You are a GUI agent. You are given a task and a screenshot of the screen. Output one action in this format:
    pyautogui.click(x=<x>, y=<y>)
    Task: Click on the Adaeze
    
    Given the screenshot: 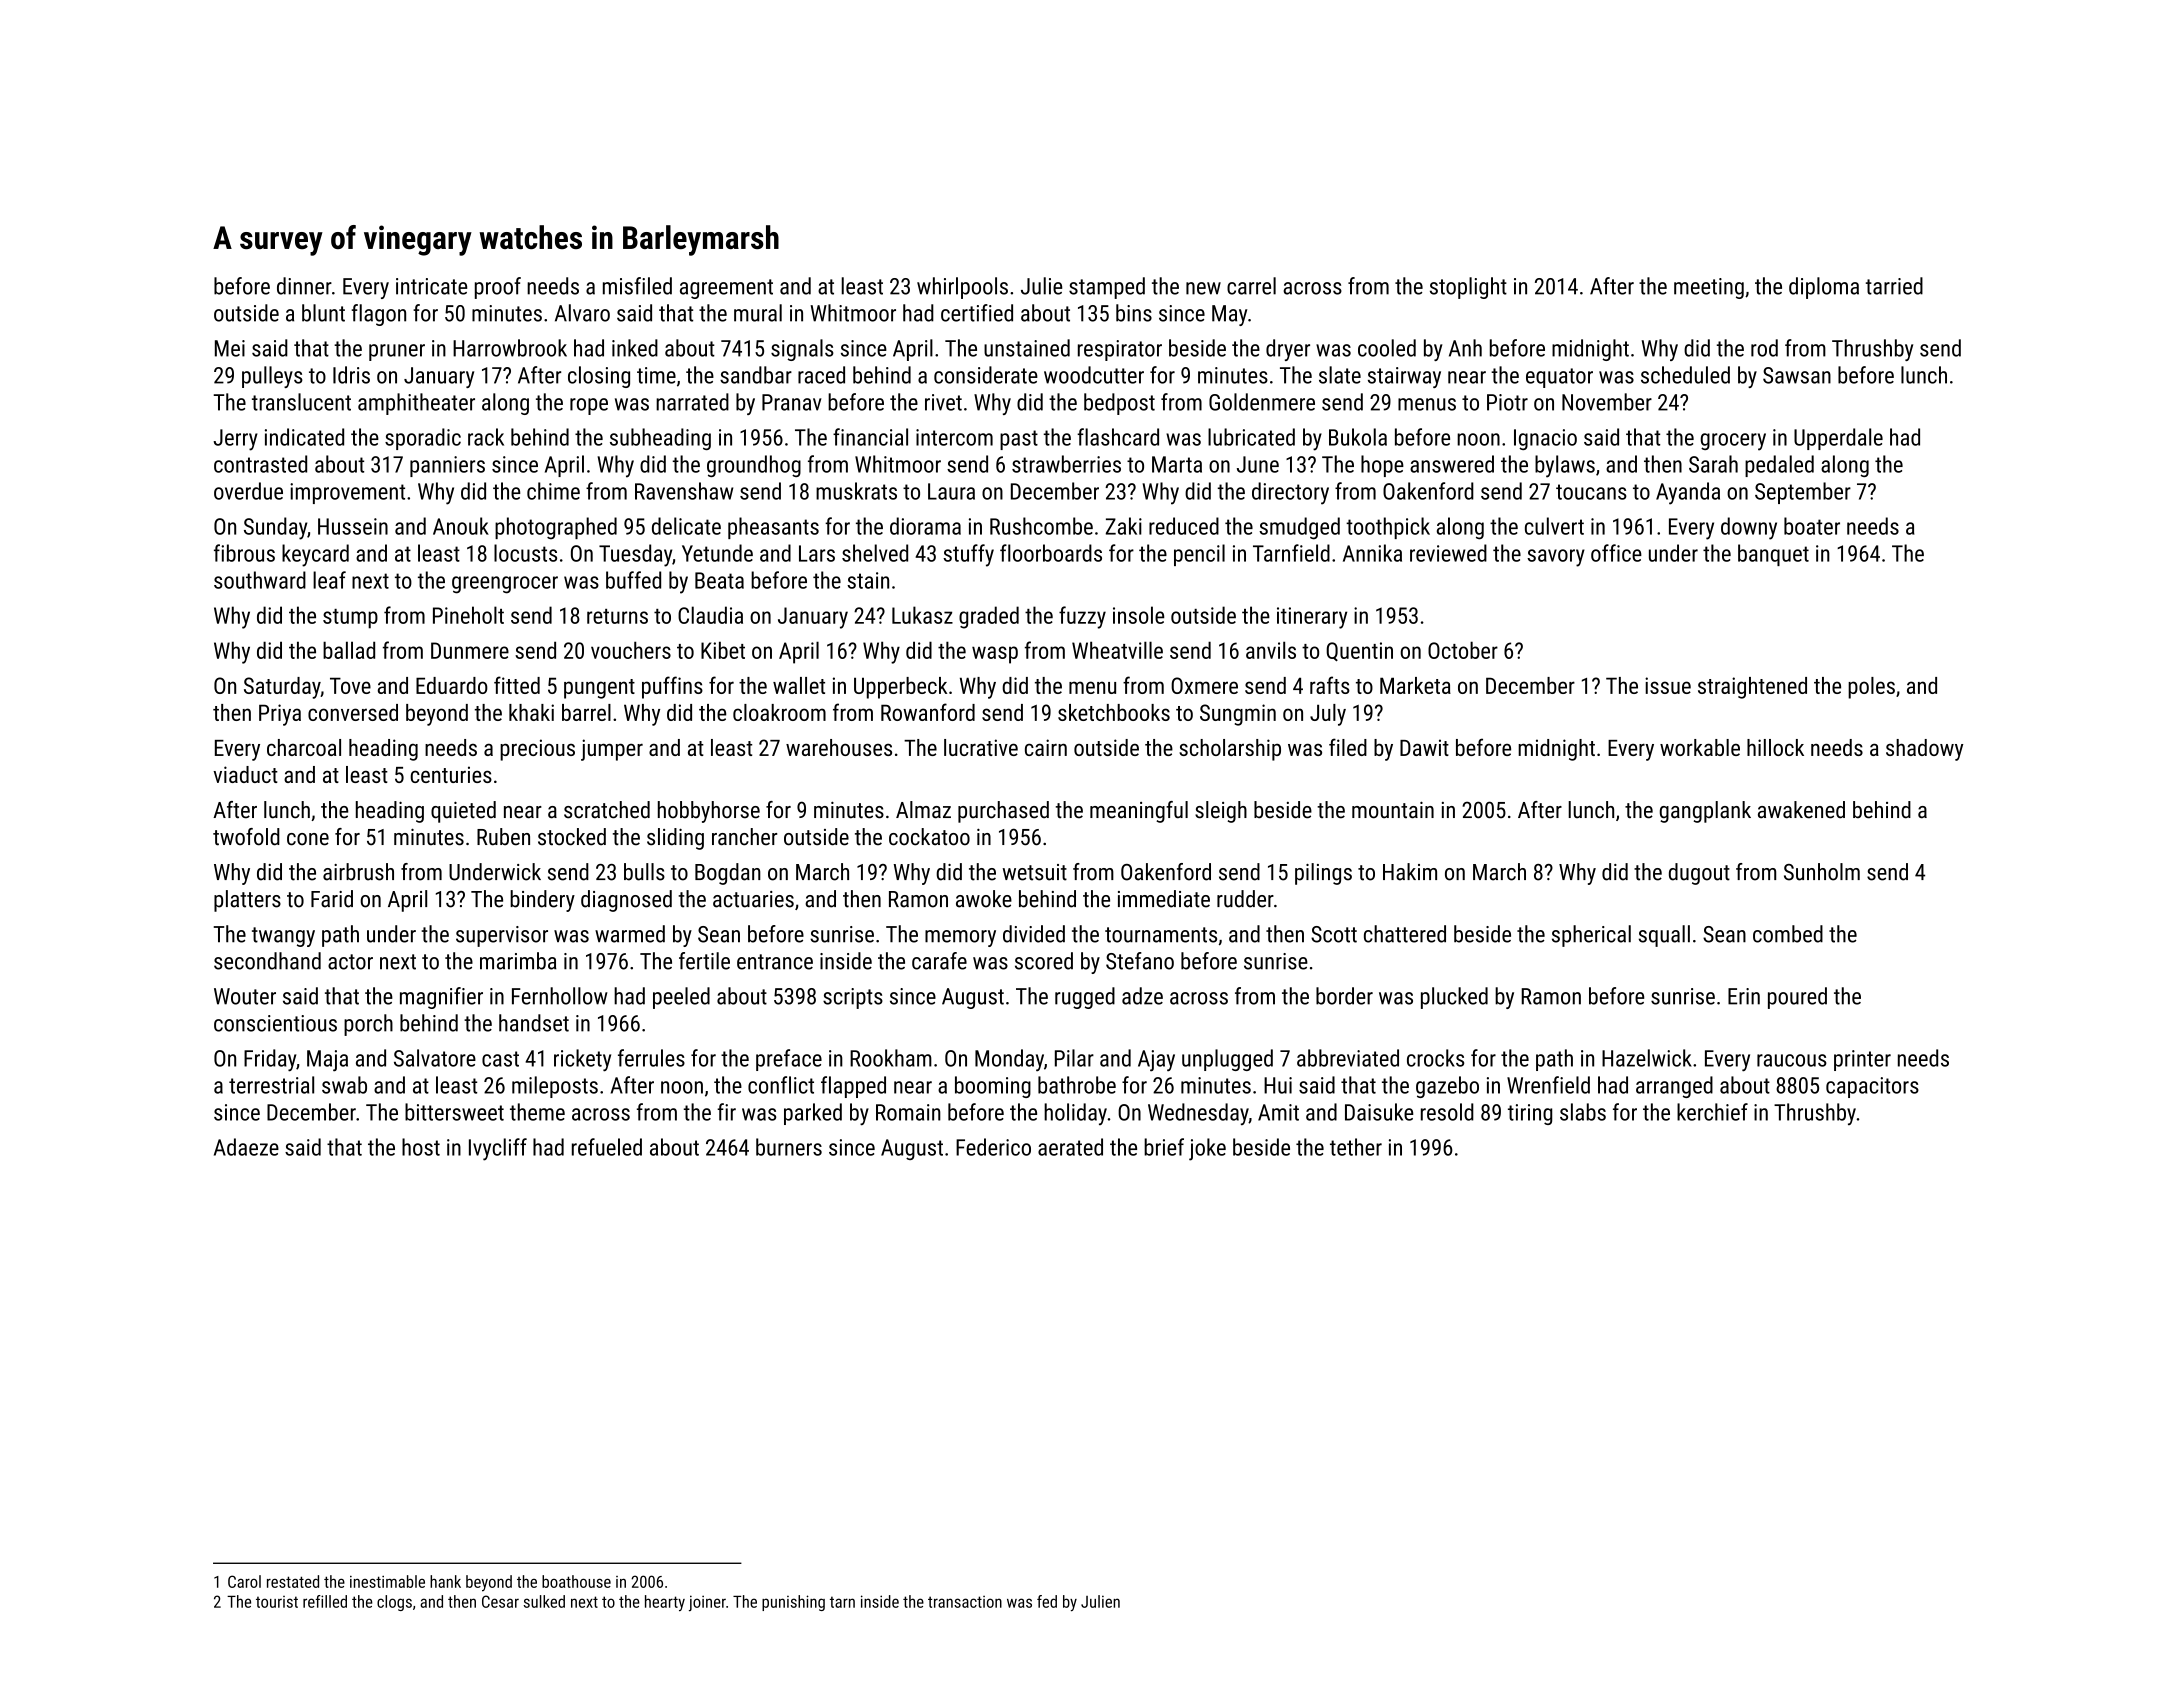 What is the action you would take?
    pyautogui.click(x=246, y=1147)
